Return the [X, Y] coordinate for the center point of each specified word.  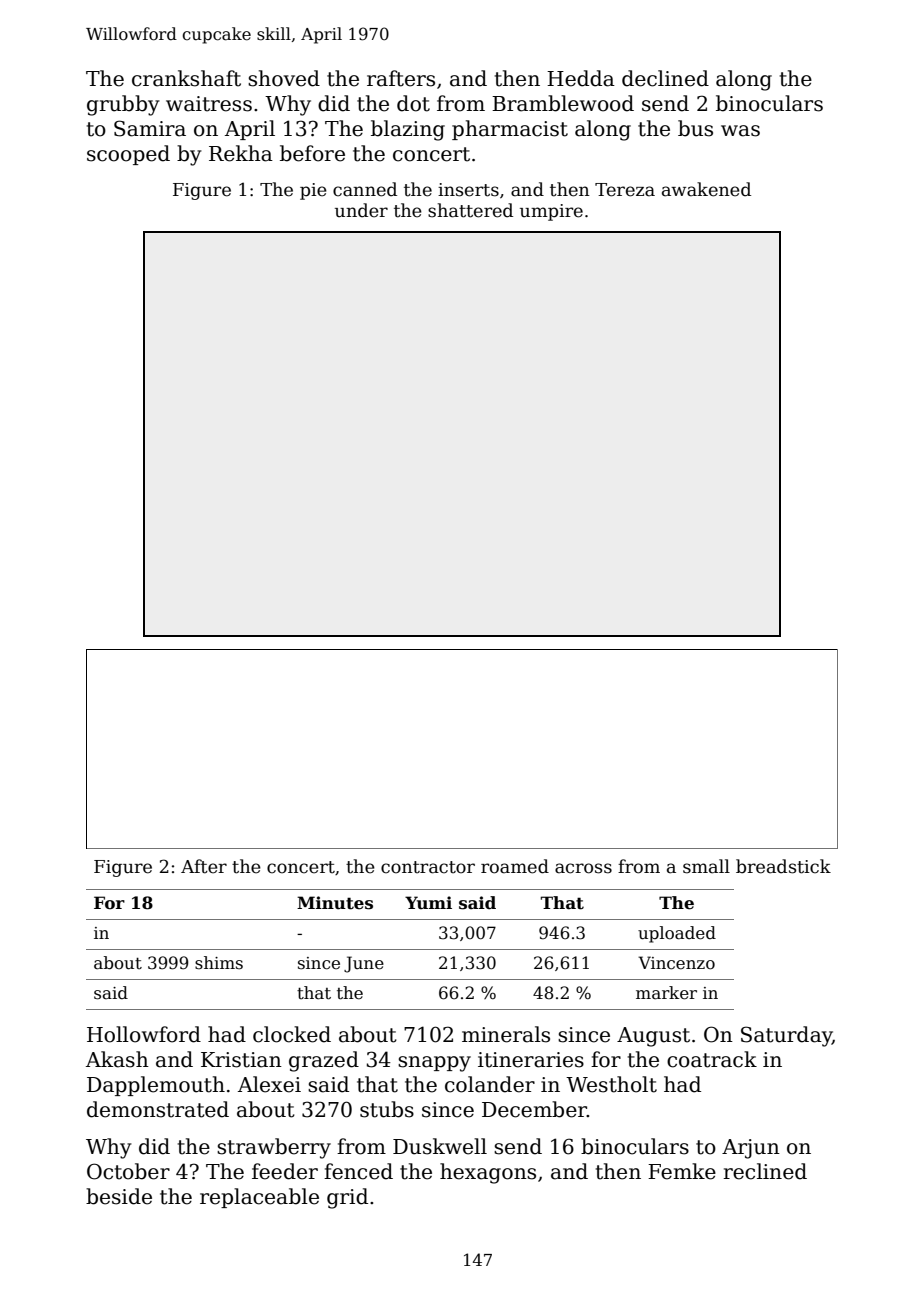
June [364, 964]
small [706, 866]
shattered [470, 210]
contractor [428, 867]
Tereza [625, 190]
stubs [387, 1109]
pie [313, 191]
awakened [706, 189]
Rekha [241, 153]
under [361, 210]
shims [219, 963]
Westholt [611, 1084]
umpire [551, 212]
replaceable [259, 1198]
